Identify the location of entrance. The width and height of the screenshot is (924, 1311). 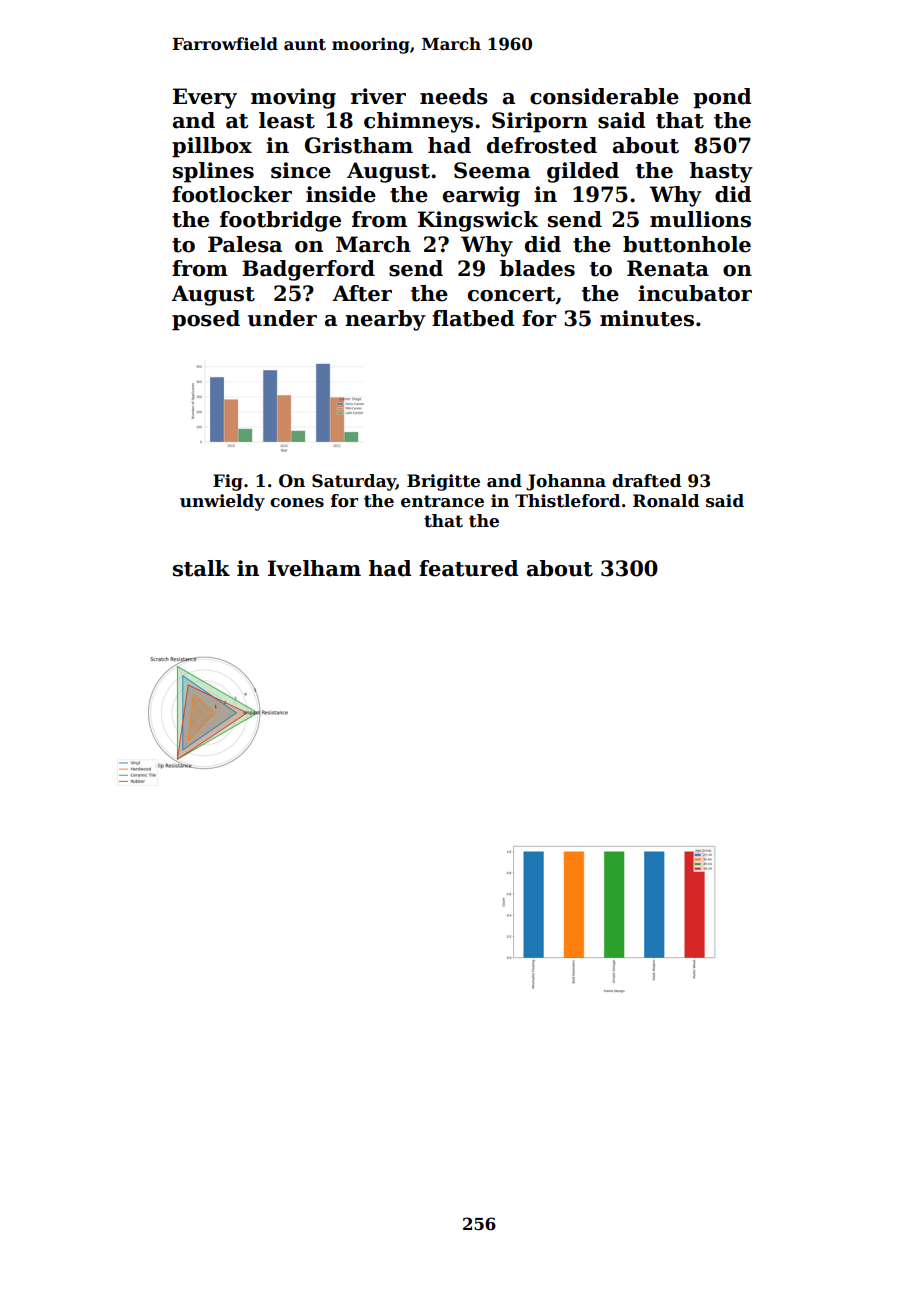
(442, 501).
